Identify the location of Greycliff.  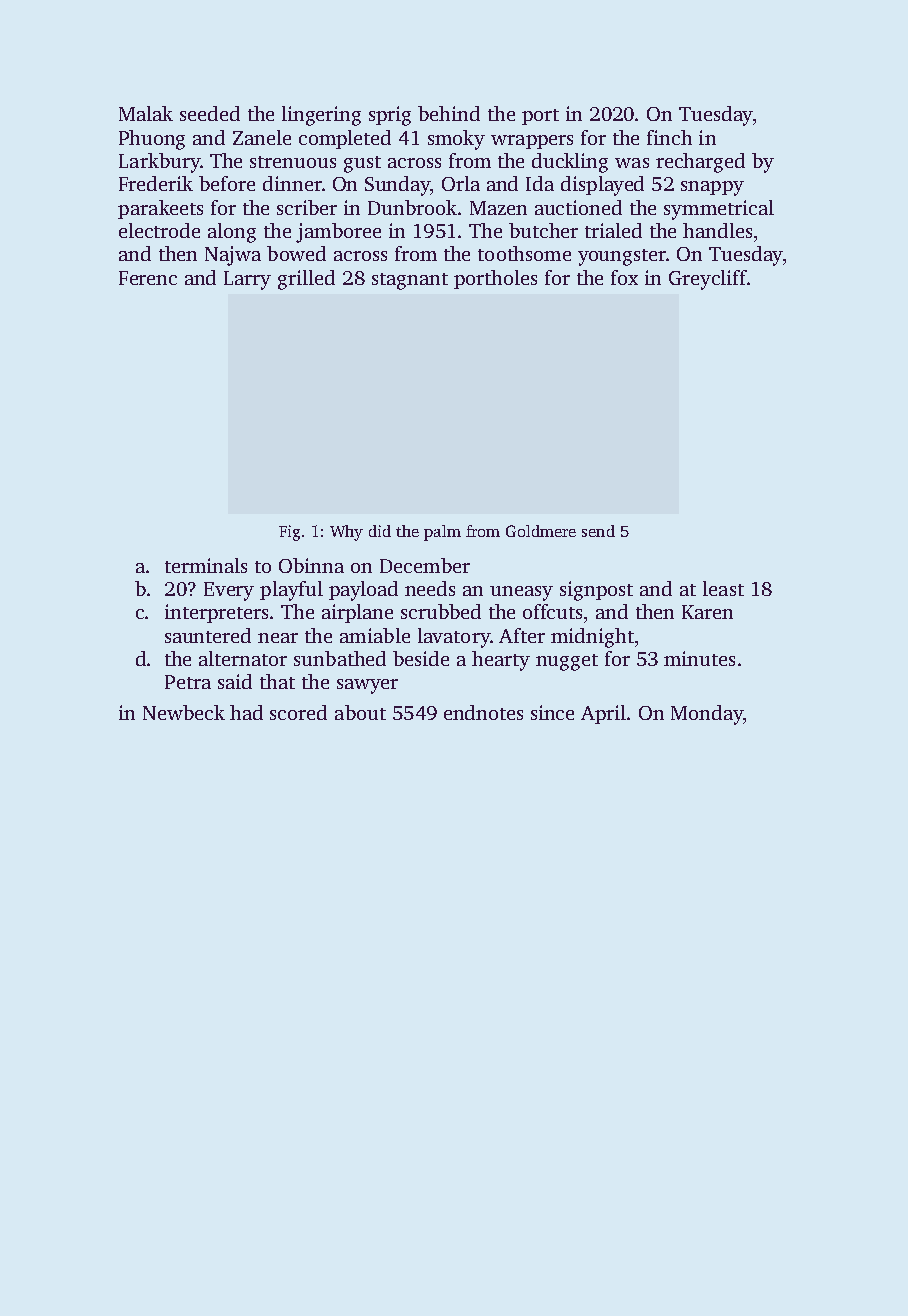
(708, 280).
